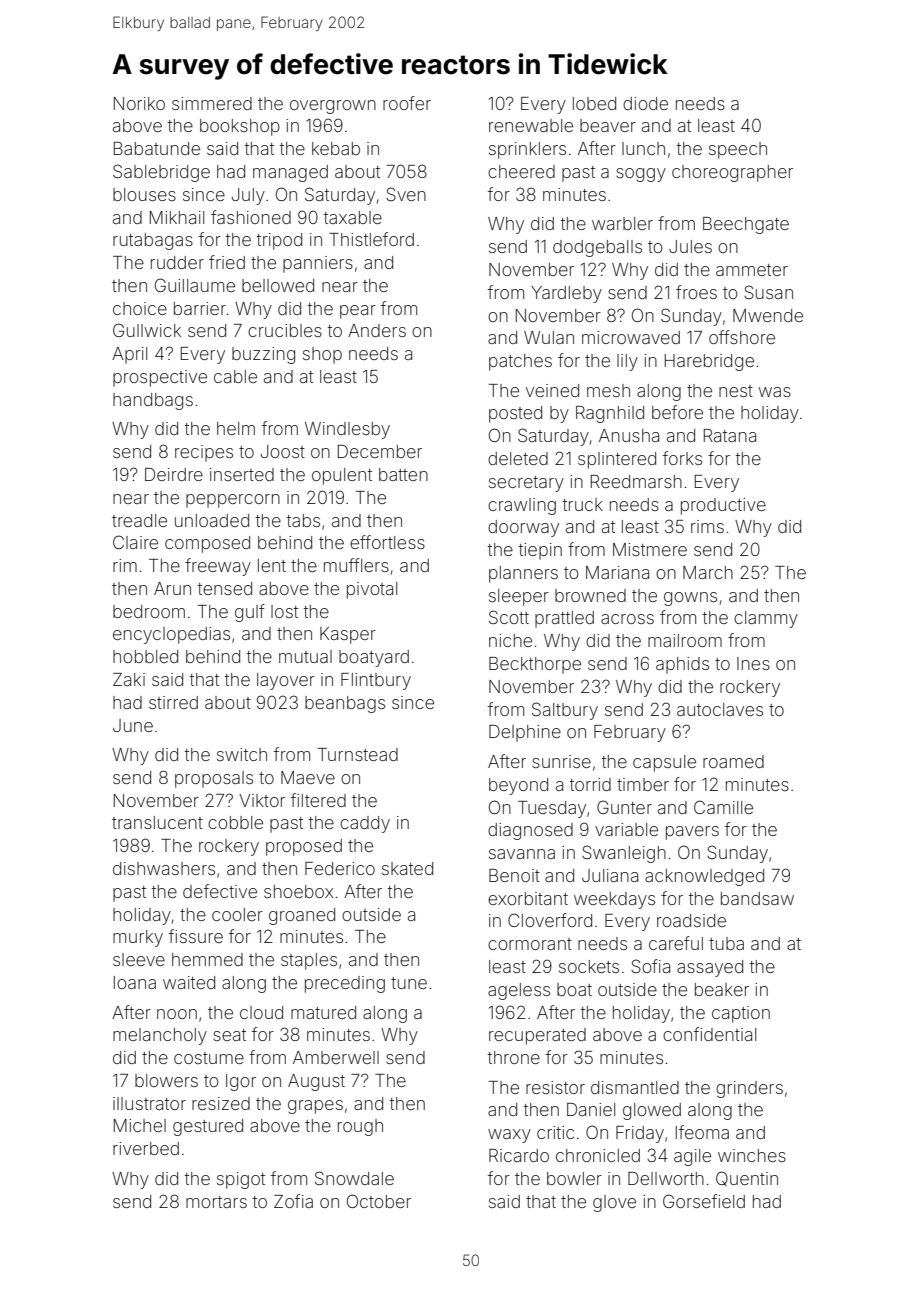  I want to click on diagnosed, so click(530, 831).
